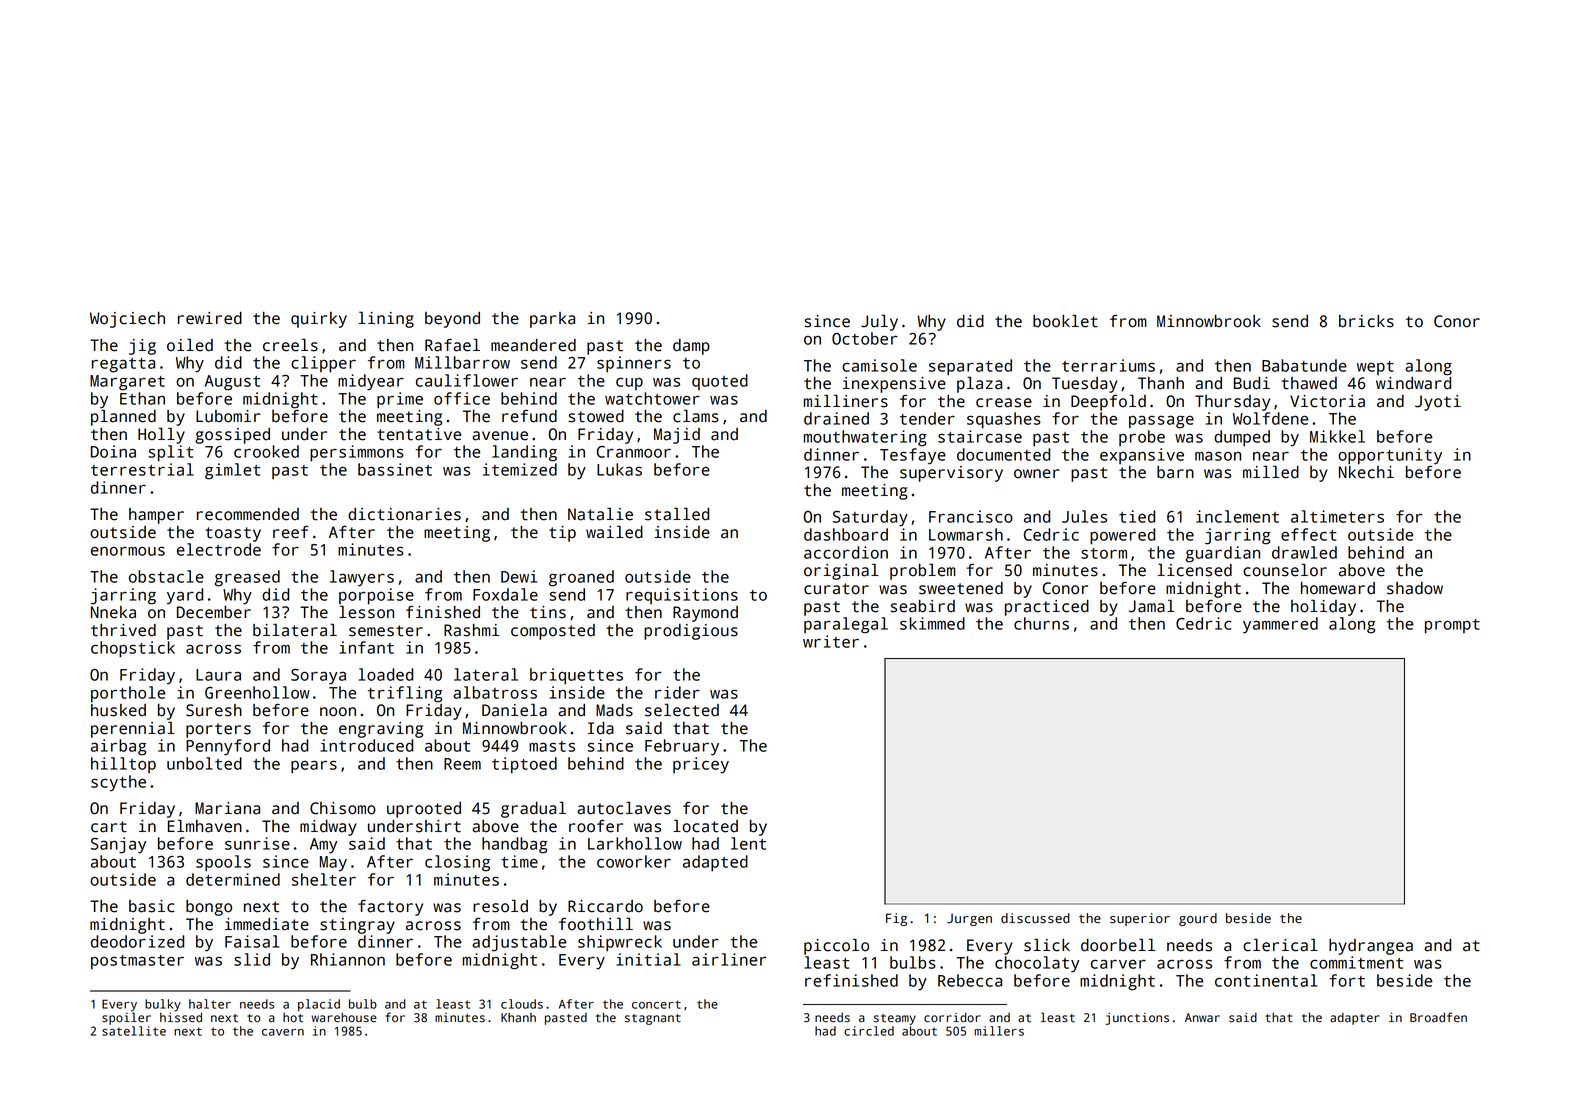 The height and width of the screenshot is (1114, 1576). Describe the element at coordinates (1198, 919) in the screenshot. I see `gourd` at that location.
